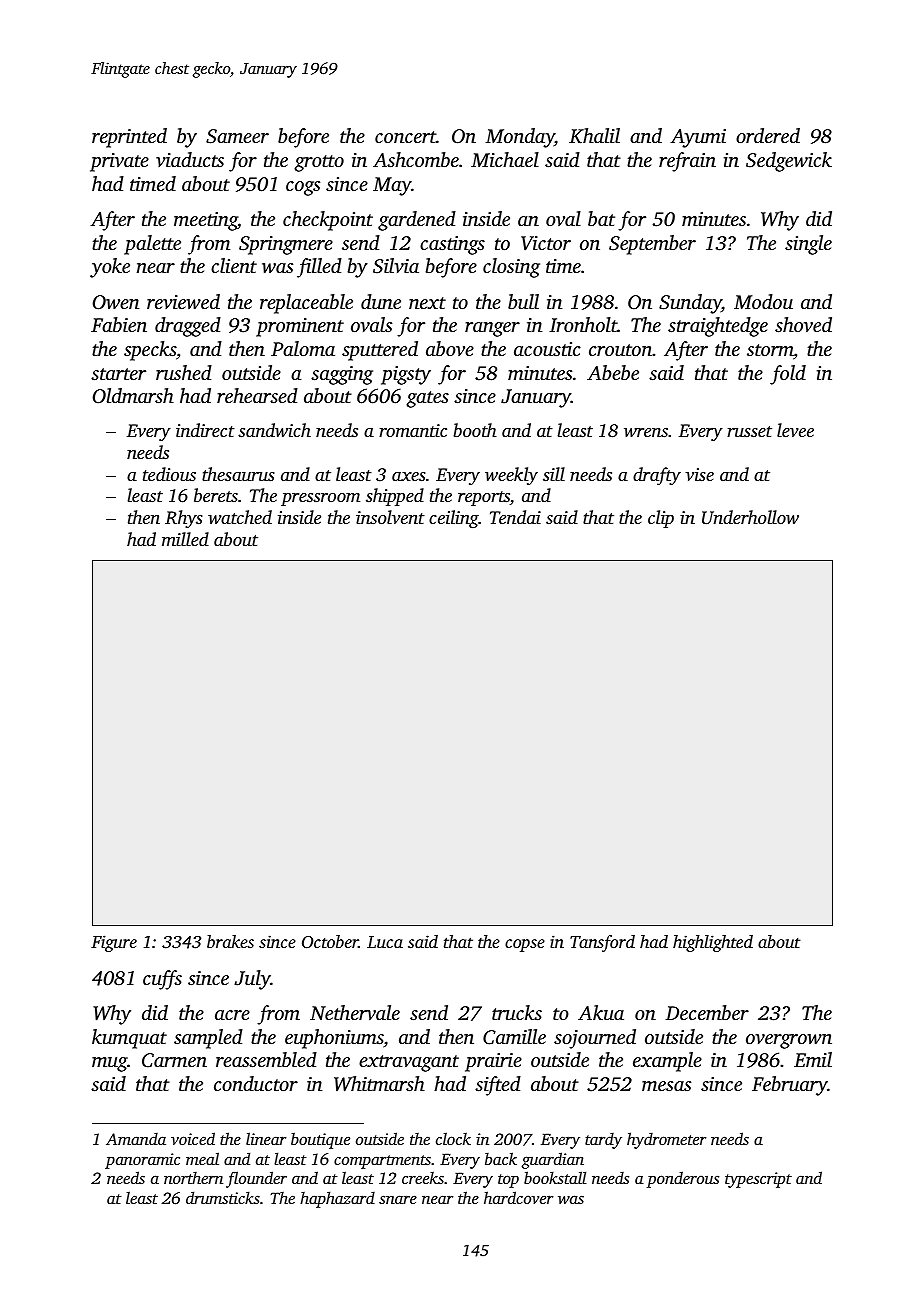  Describe the element at coordinates (230, 941) in the page. I see `brakes` at that location.
